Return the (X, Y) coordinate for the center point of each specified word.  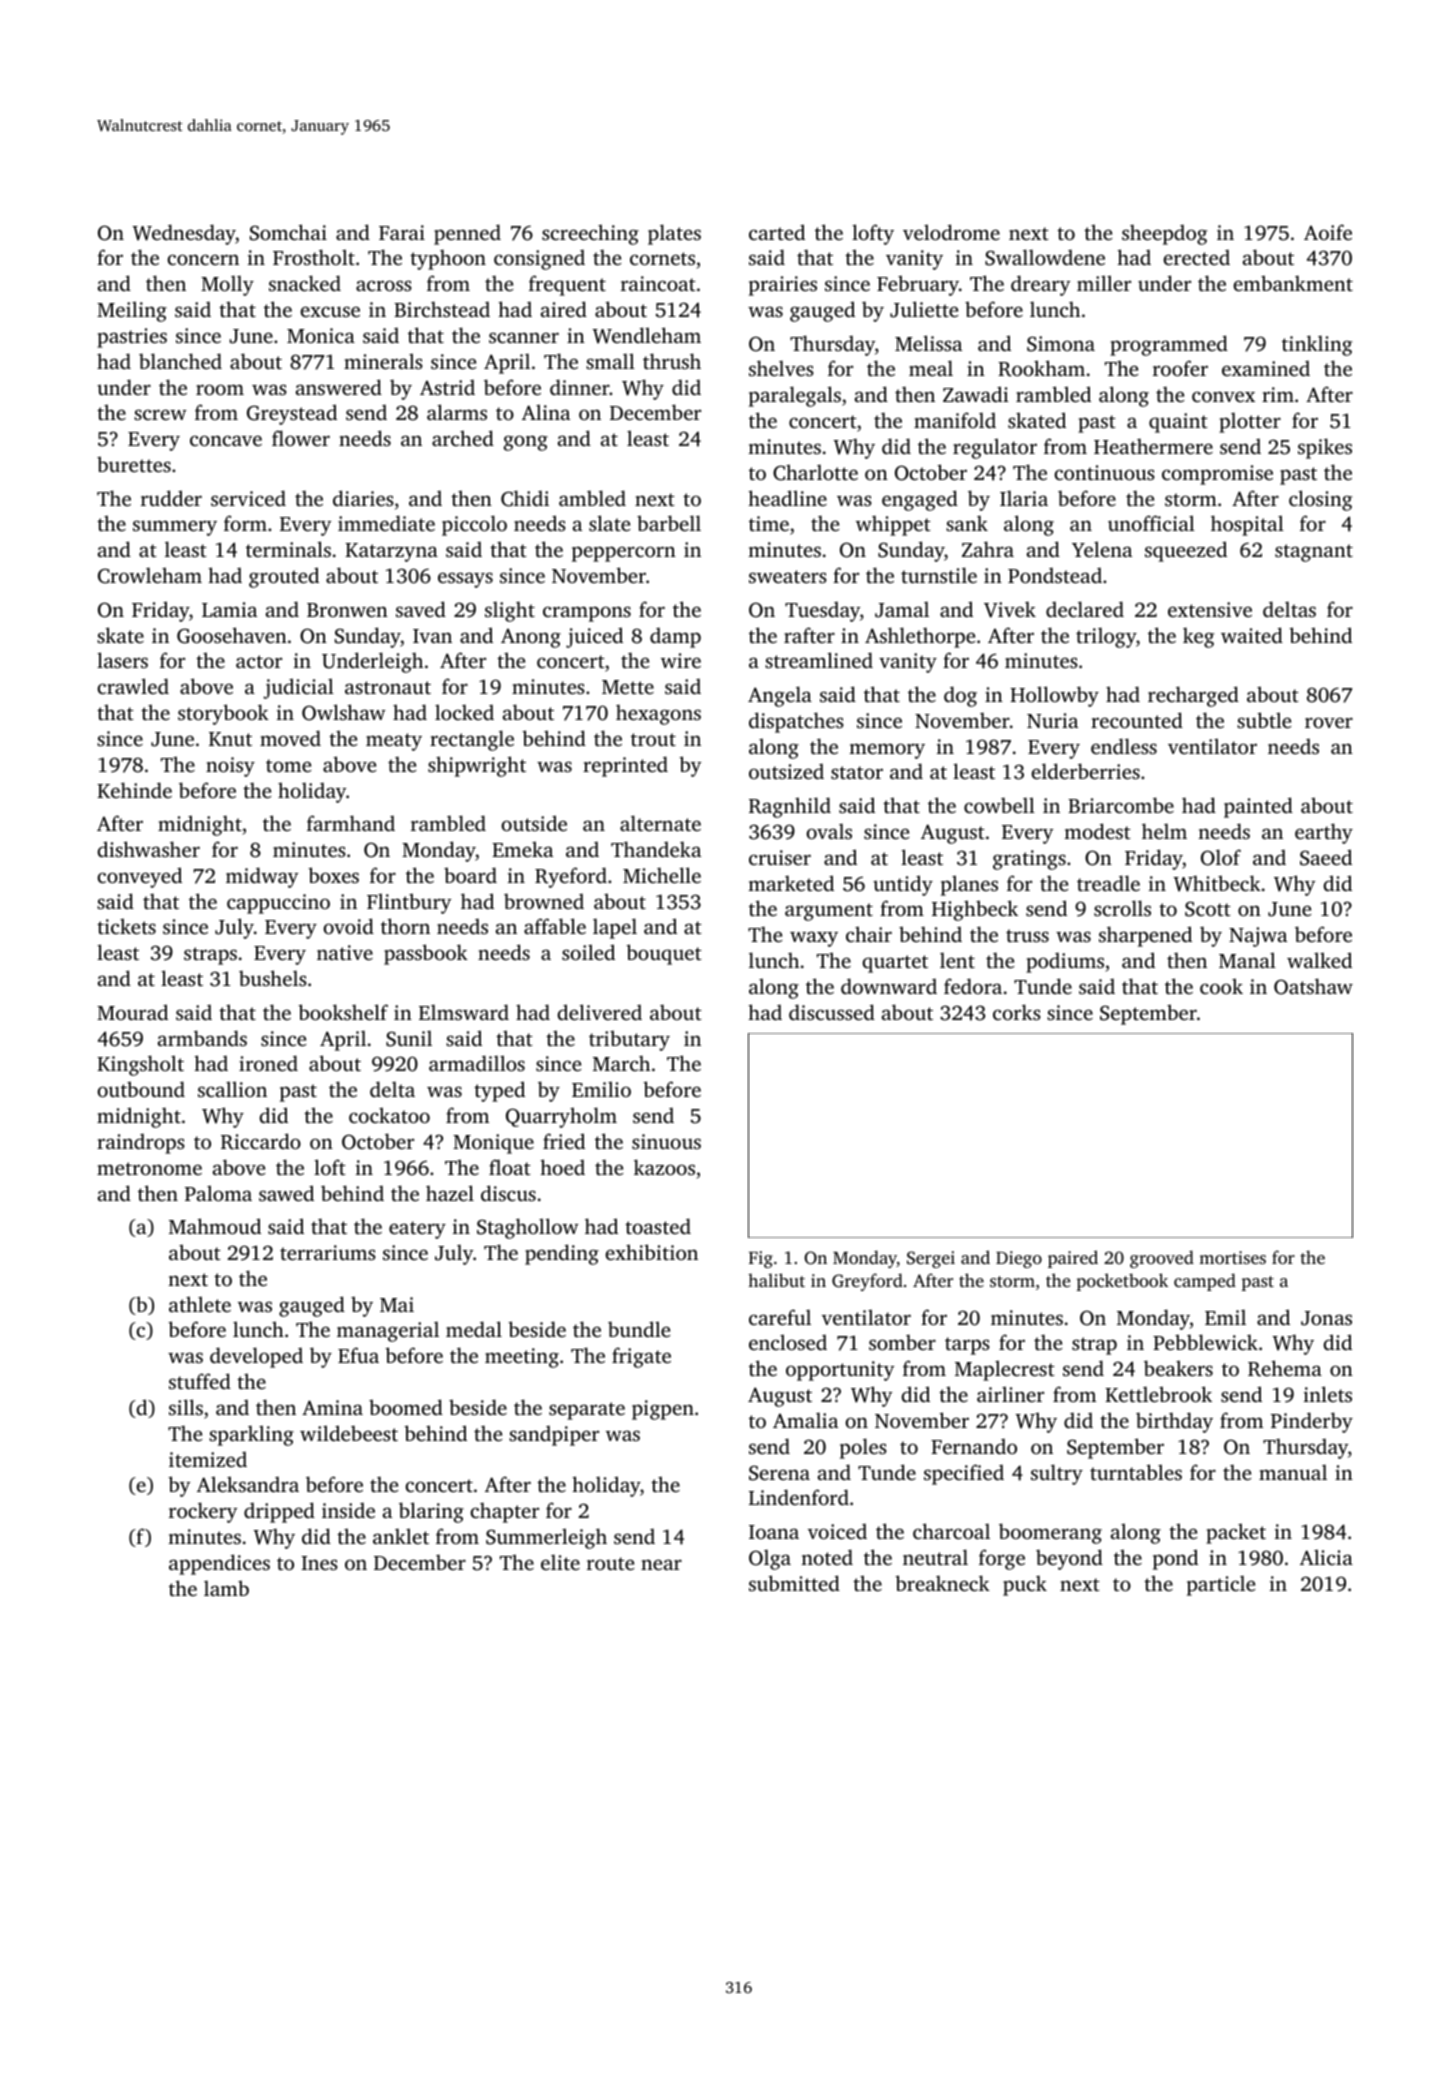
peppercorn (624, 554)
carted (777, 232)
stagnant (1314, 553)
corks (1017, 1012)
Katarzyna (391, 552)
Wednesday (184, 234)
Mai (397, 1304)
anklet (401, 1536)
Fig (761, 1259)
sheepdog (1164, 234)
